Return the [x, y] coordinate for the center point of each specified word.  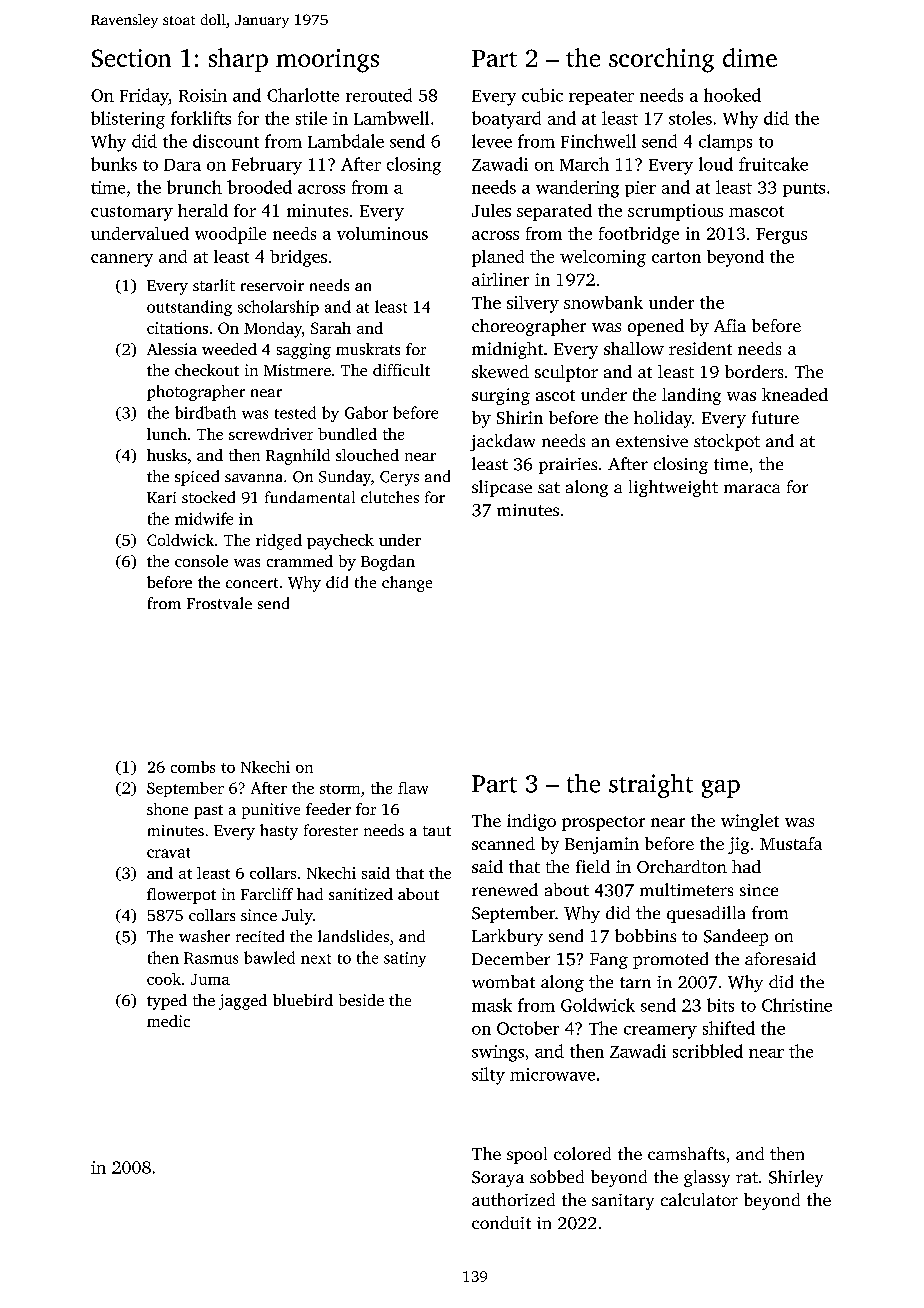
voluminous [382, 233]
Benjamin [602, 845]
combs [193, 767]
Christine [797, 1005]
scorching [661, 60]
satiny [405, 959]
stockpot [727, 442]
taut [437, 831]
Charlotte [303, 95]
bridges [298, 258]
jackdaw [502, 442]
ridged [279, 542]
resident [700, 348]
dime [750, 57]
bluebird [303, 1000]
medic [168, 1021]
